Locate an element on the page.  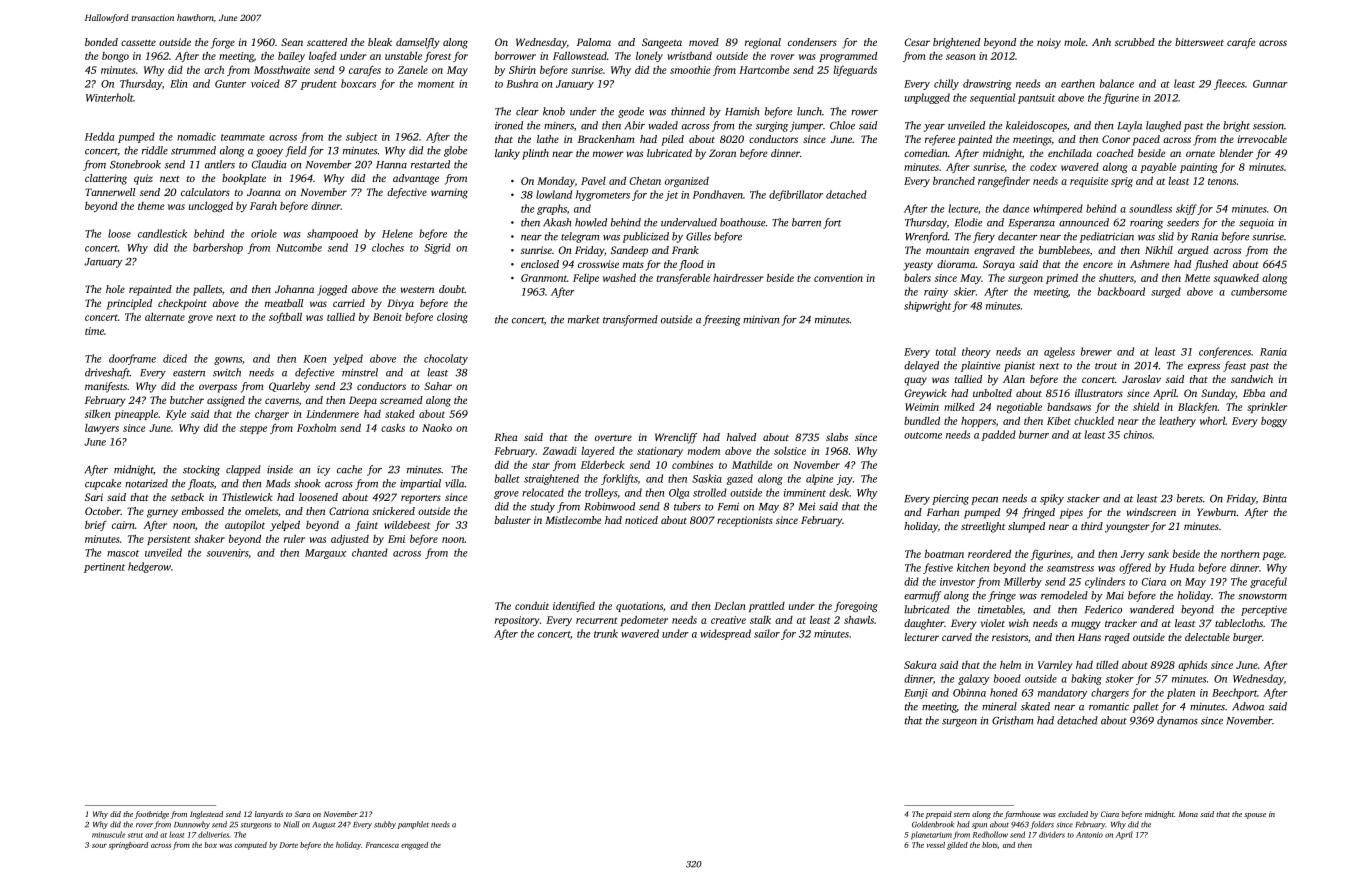
foregoing is located at coordinates (856, 606).
